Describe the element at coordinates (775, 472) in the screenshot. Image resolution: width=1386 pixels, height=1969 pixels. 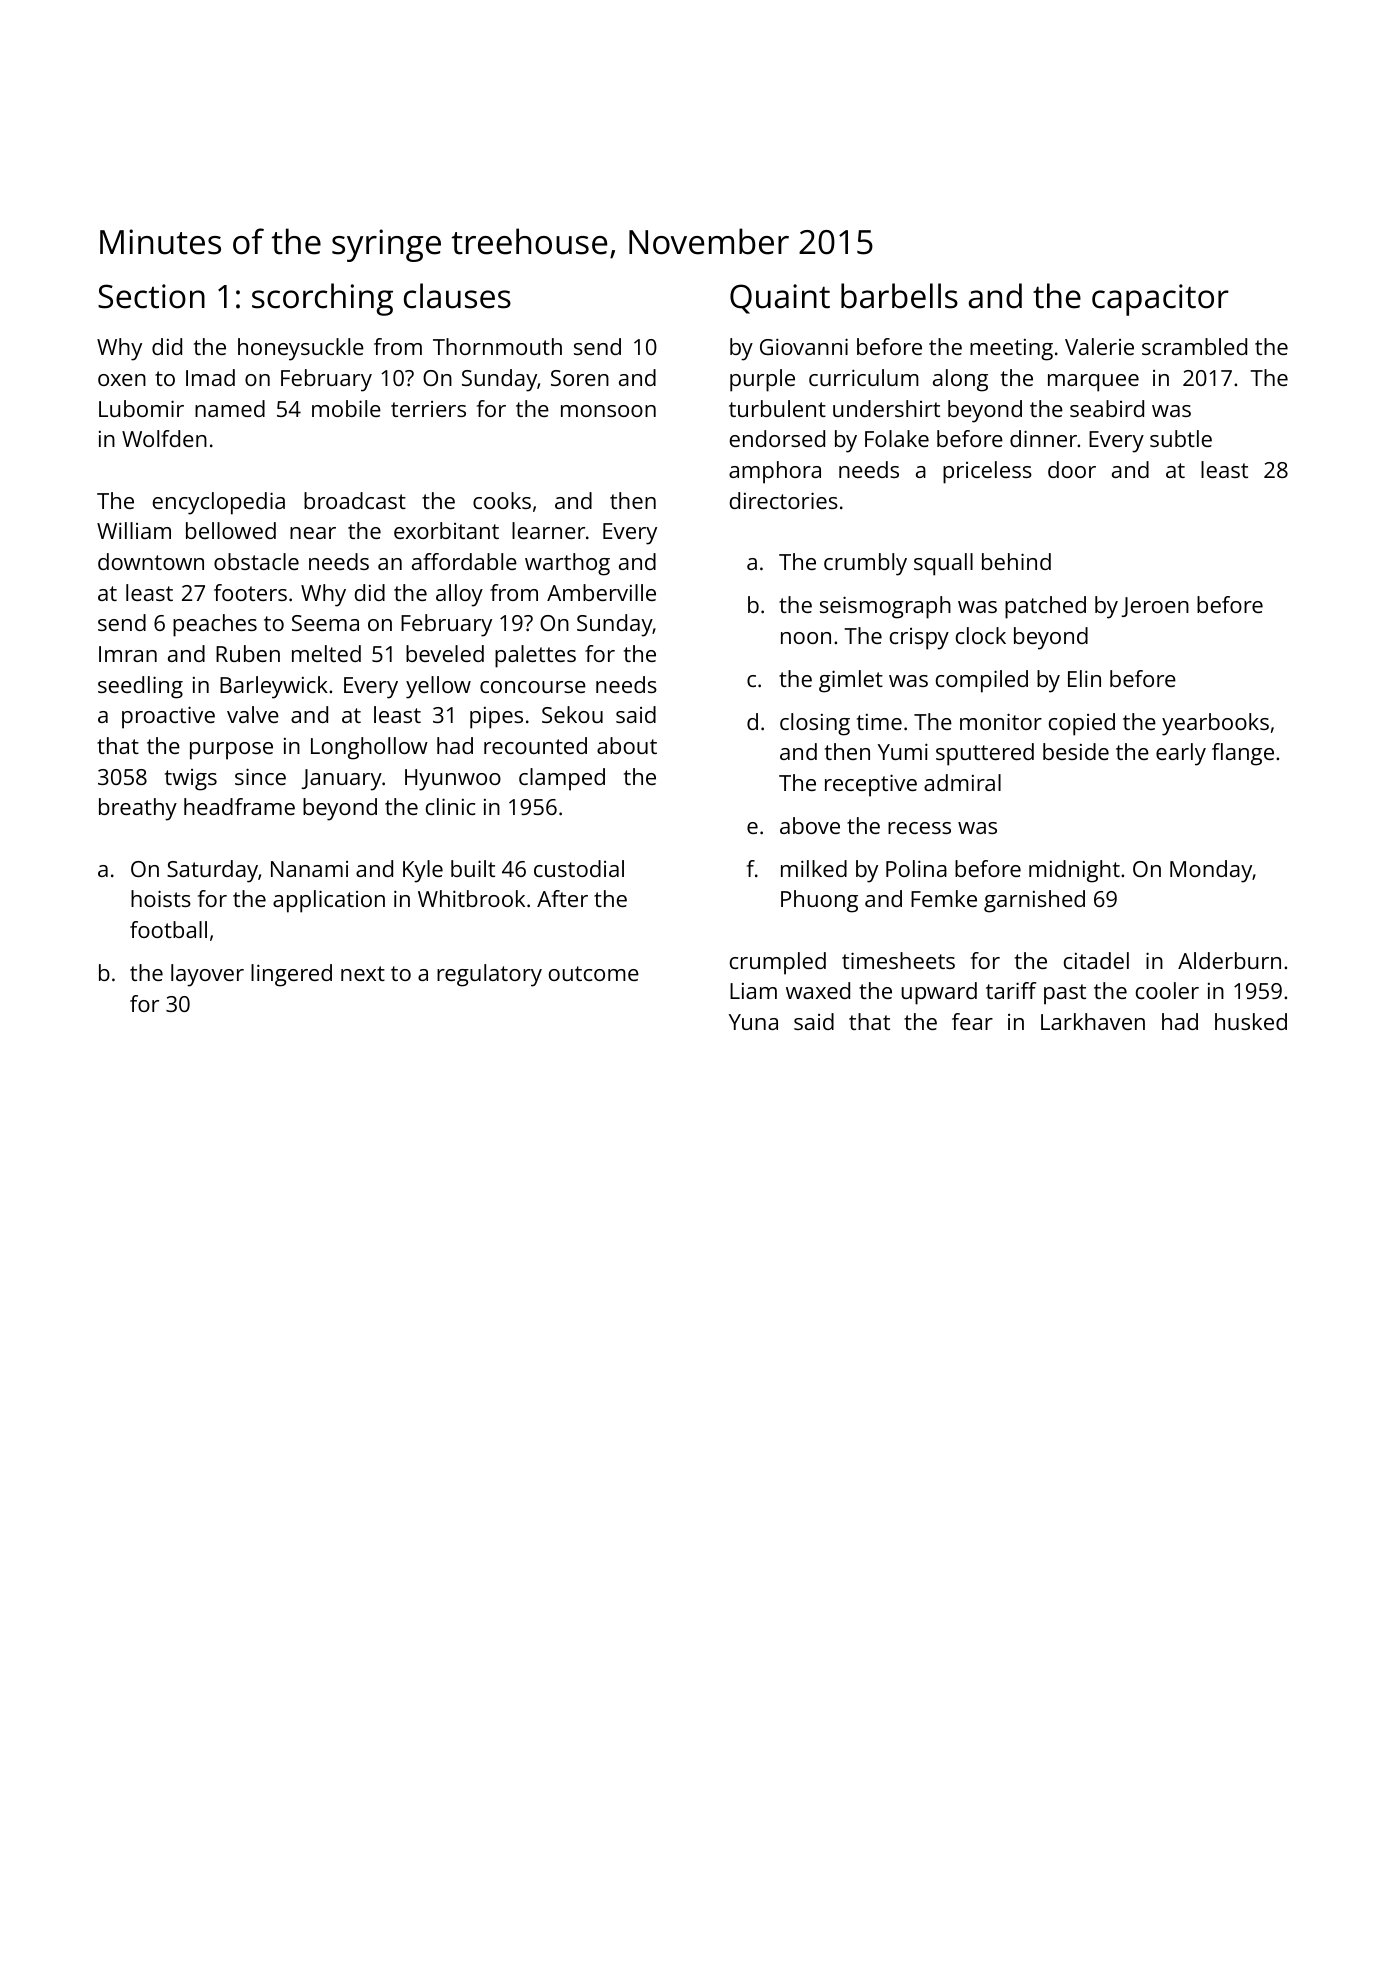
I see `amphora` at that location.
